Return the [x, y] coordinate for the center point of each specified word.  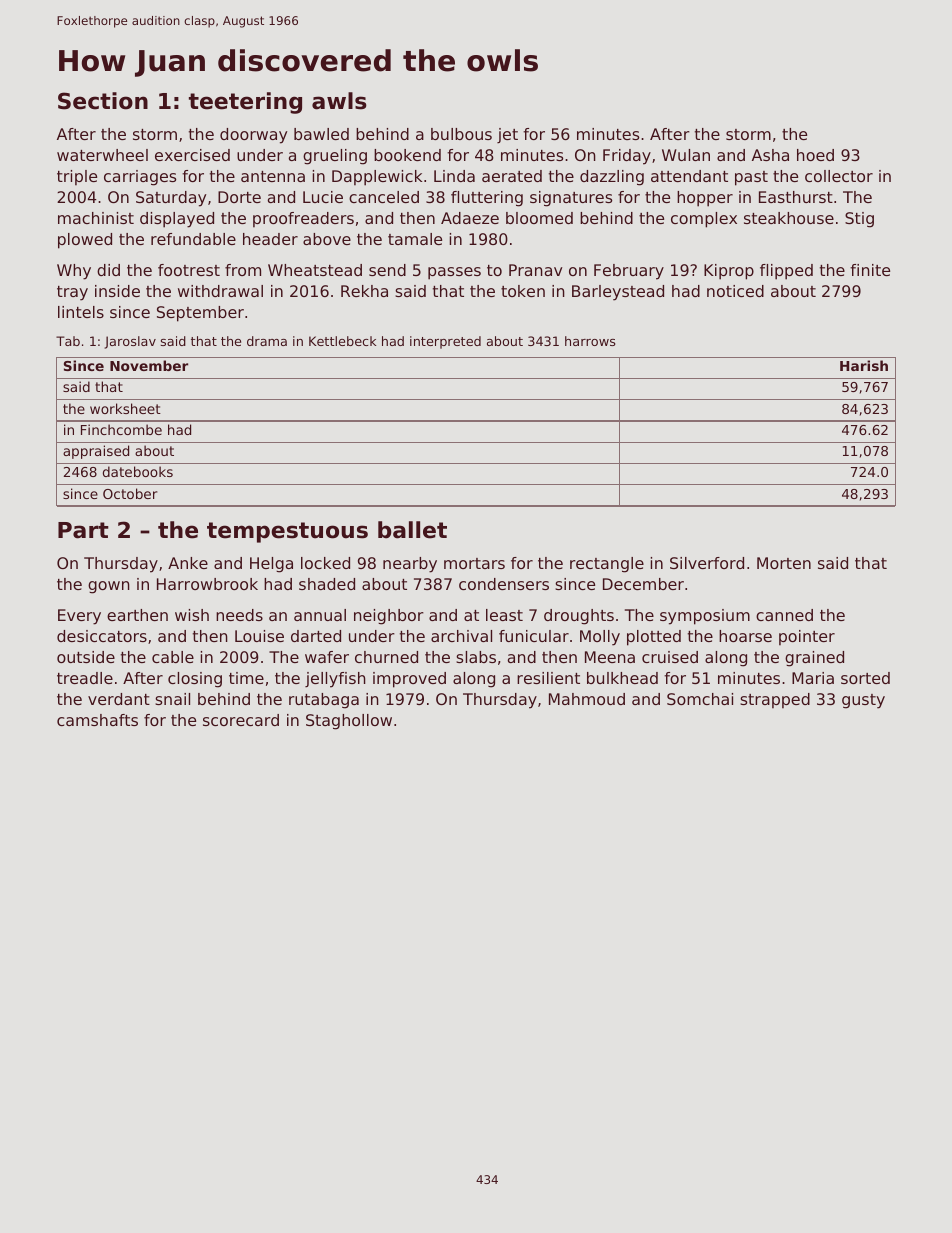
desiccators [102, 636]
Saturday [171, 199]
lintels [81, 312]
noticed [735, 291]
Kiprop [729, 272]
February [629, 272]
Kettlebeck [342, 341]
